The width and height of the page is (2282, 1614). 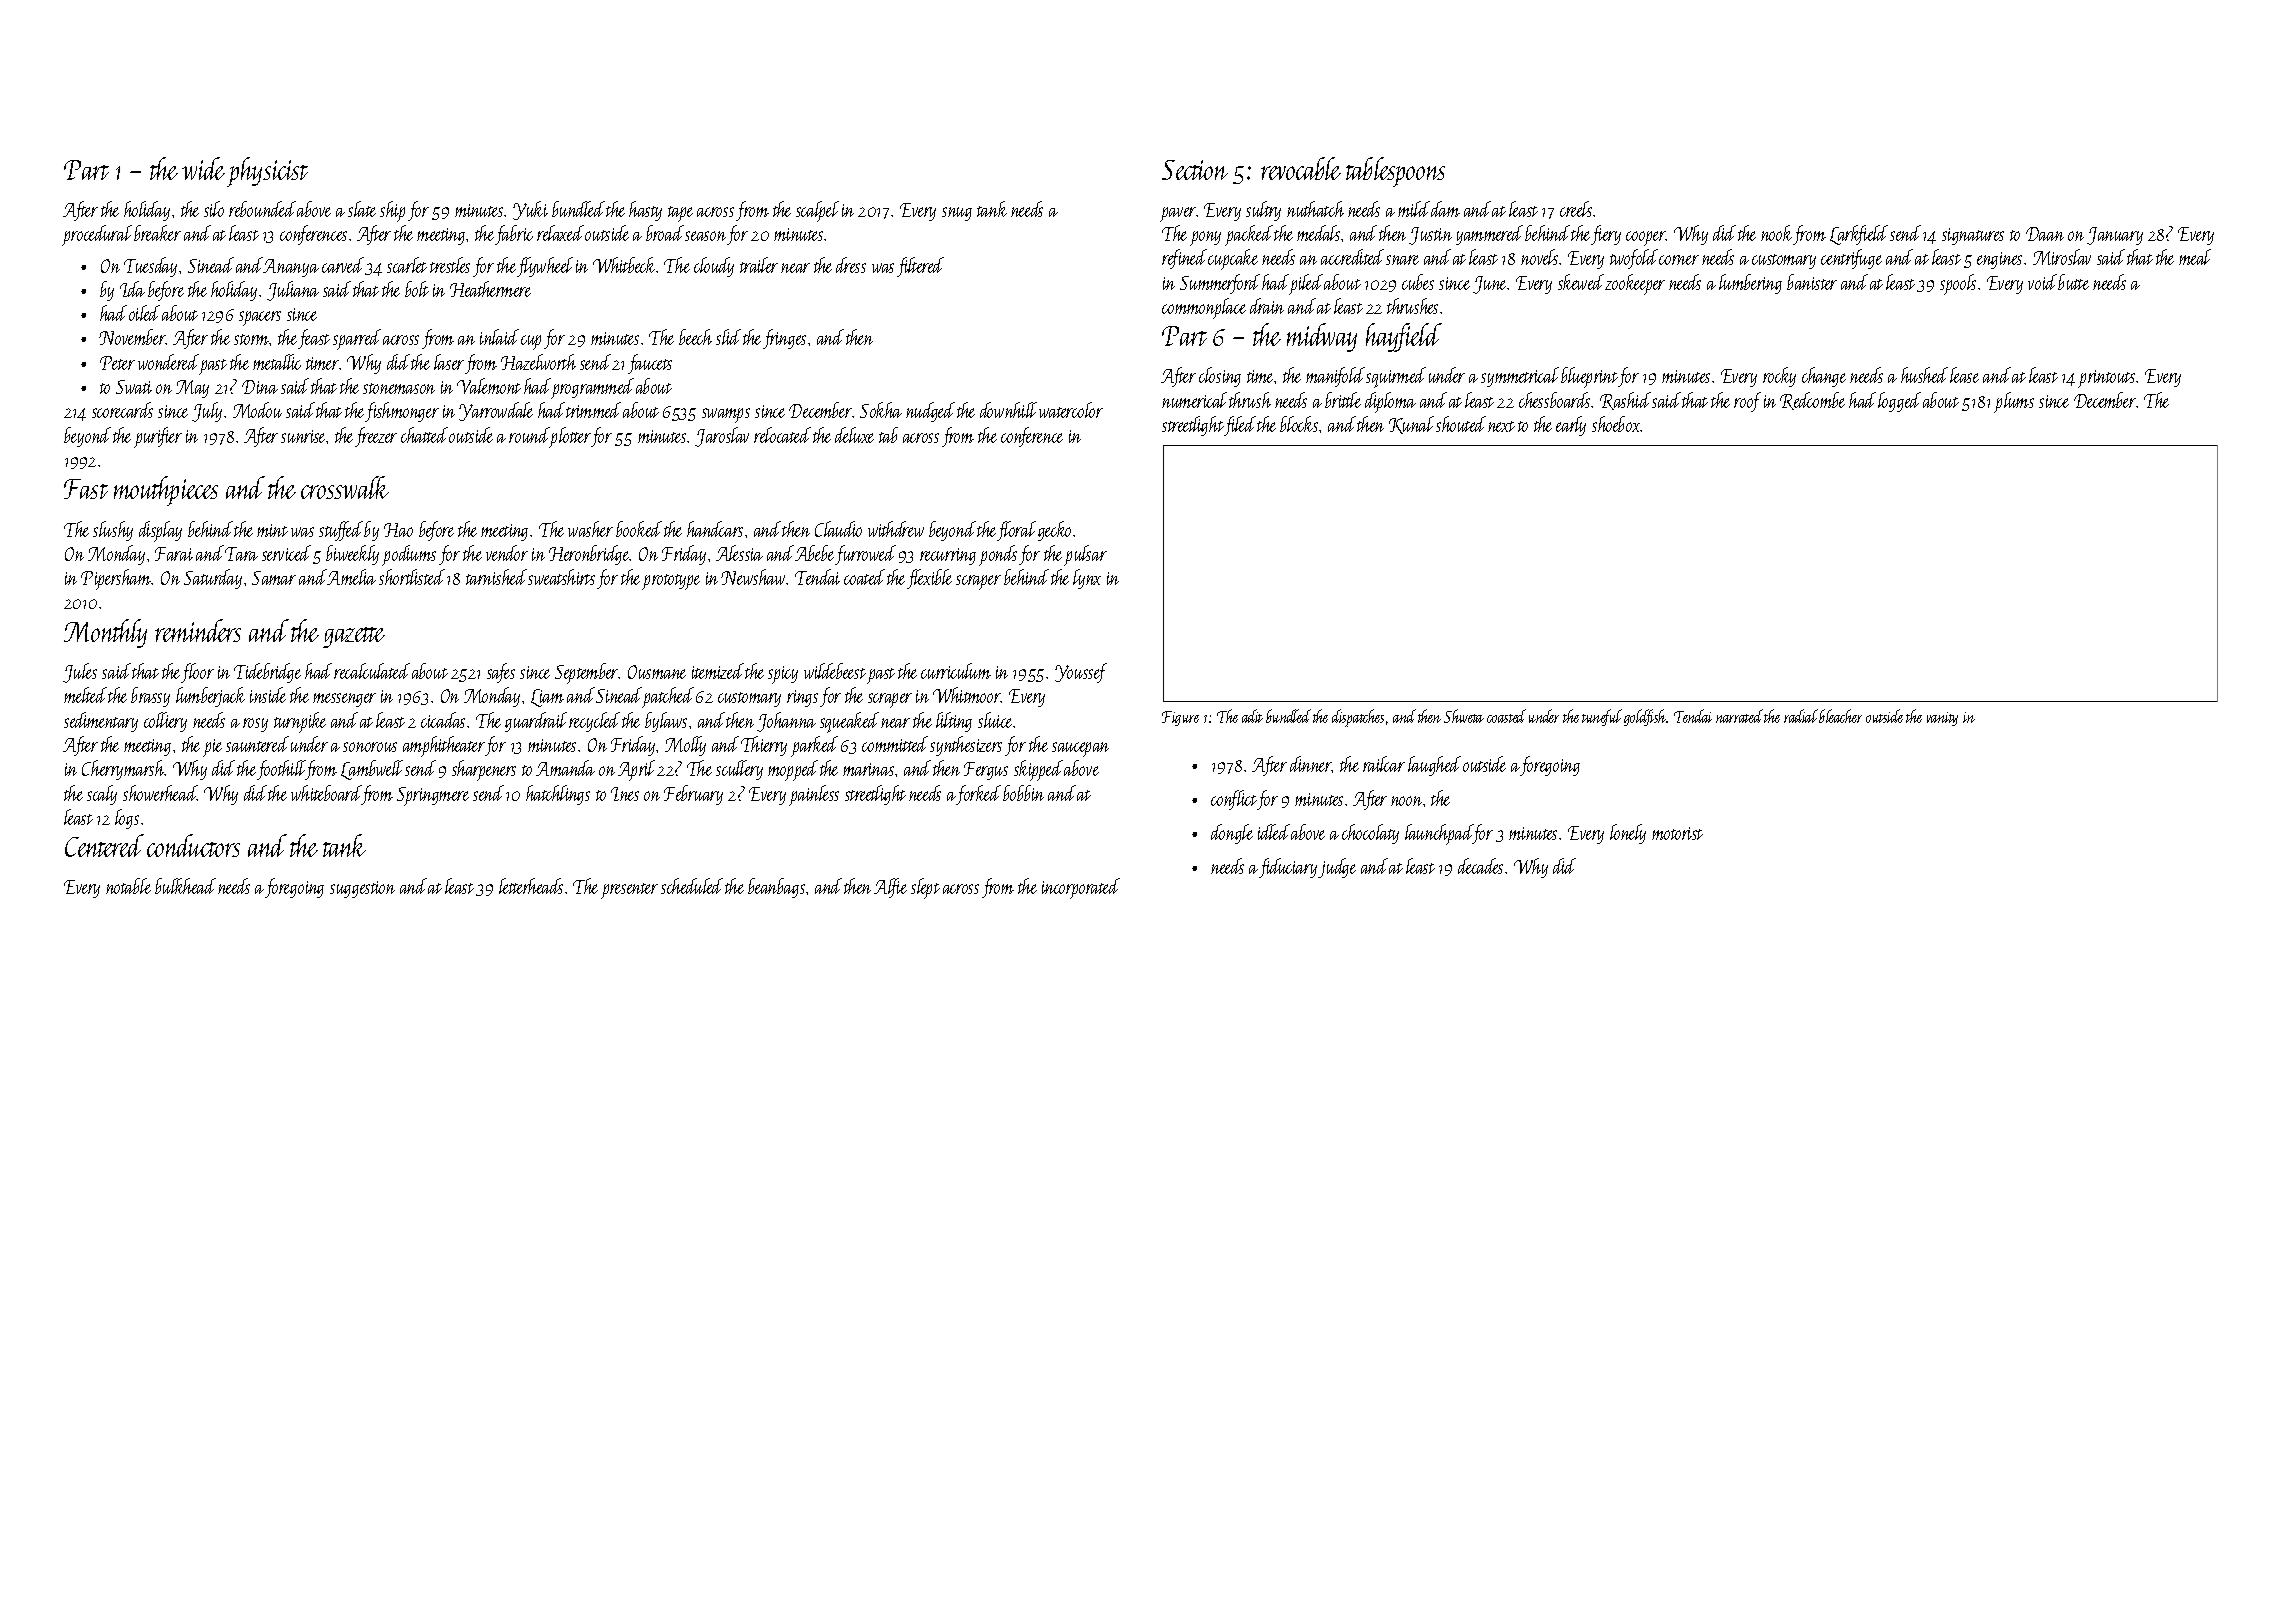 What do you see at coordinates (1395, 172) in the page?
I see `tablespoons` at bounding box center [1395, 172].
